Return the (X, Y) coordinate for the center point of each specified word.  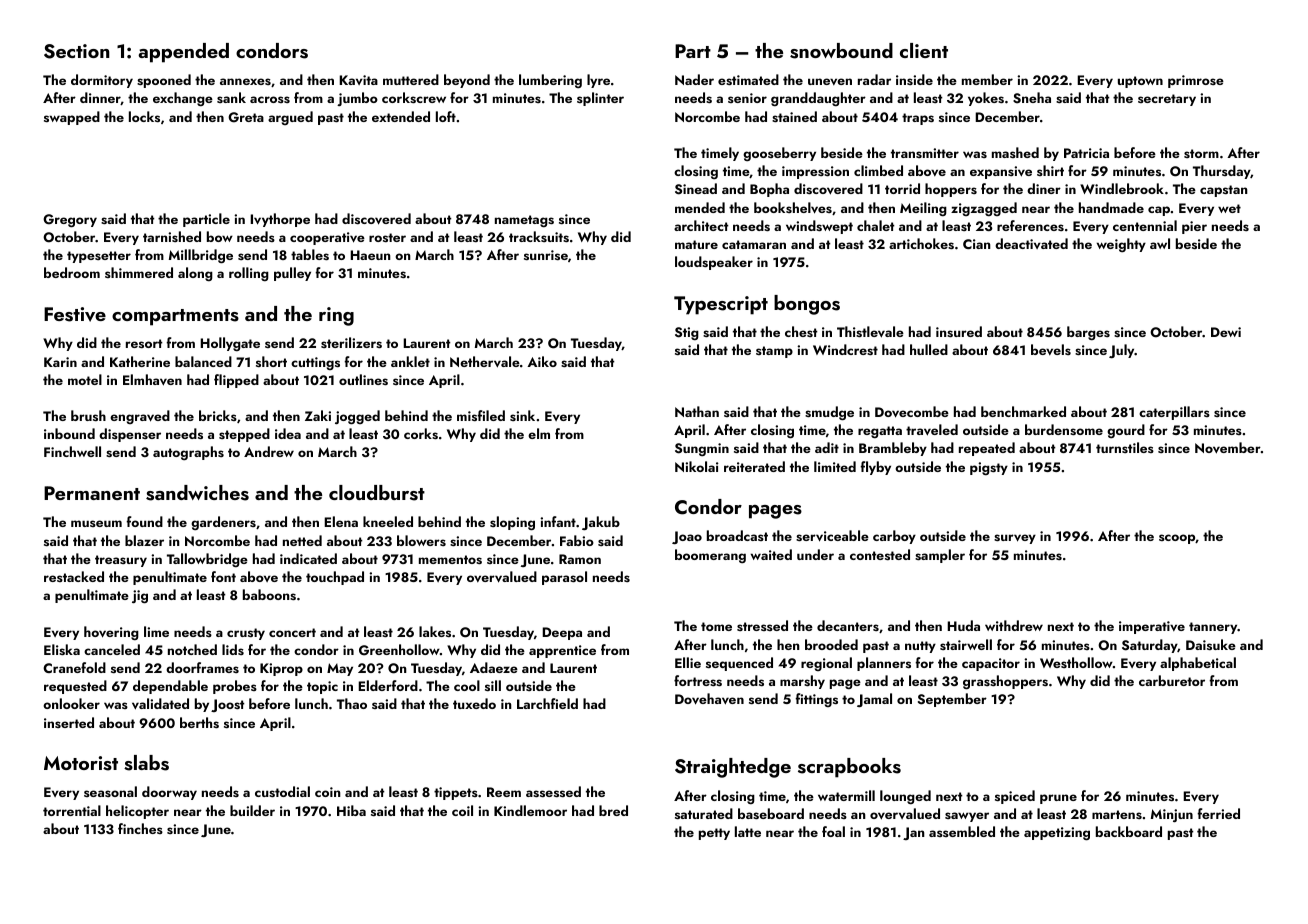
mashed (1015, 152)
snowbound (841, 51)
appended (183, 53)
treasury (121, 561)
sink (522, 415)
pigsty (989, 468)
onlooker (71, 703)
